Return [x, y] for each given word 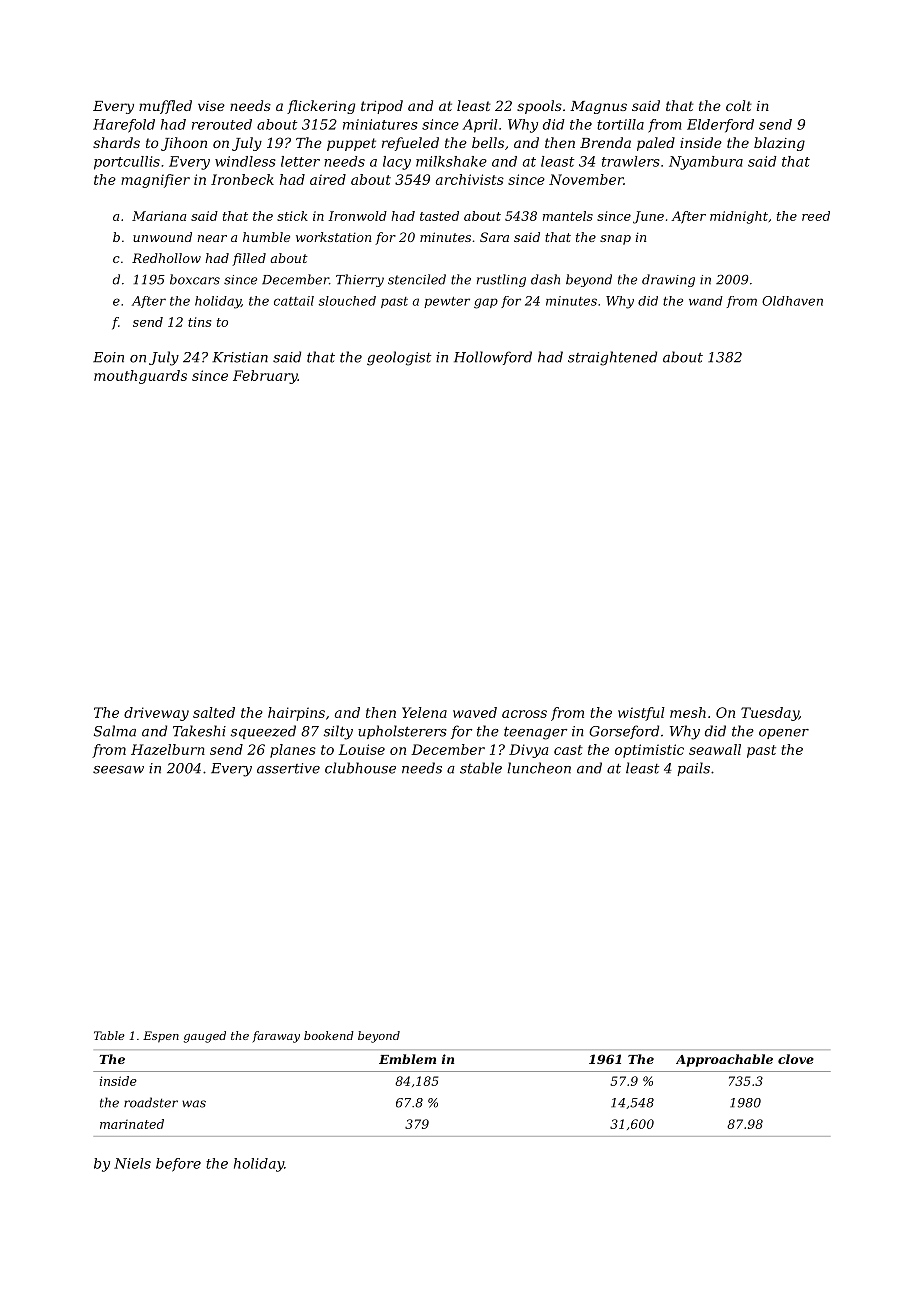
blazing [779, 144]
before [178, 1165]
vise [211, 106]
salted [214, 712]
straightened [612, 358]
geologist [399, 358]
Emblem [407, 1059]
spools [539, 107]
